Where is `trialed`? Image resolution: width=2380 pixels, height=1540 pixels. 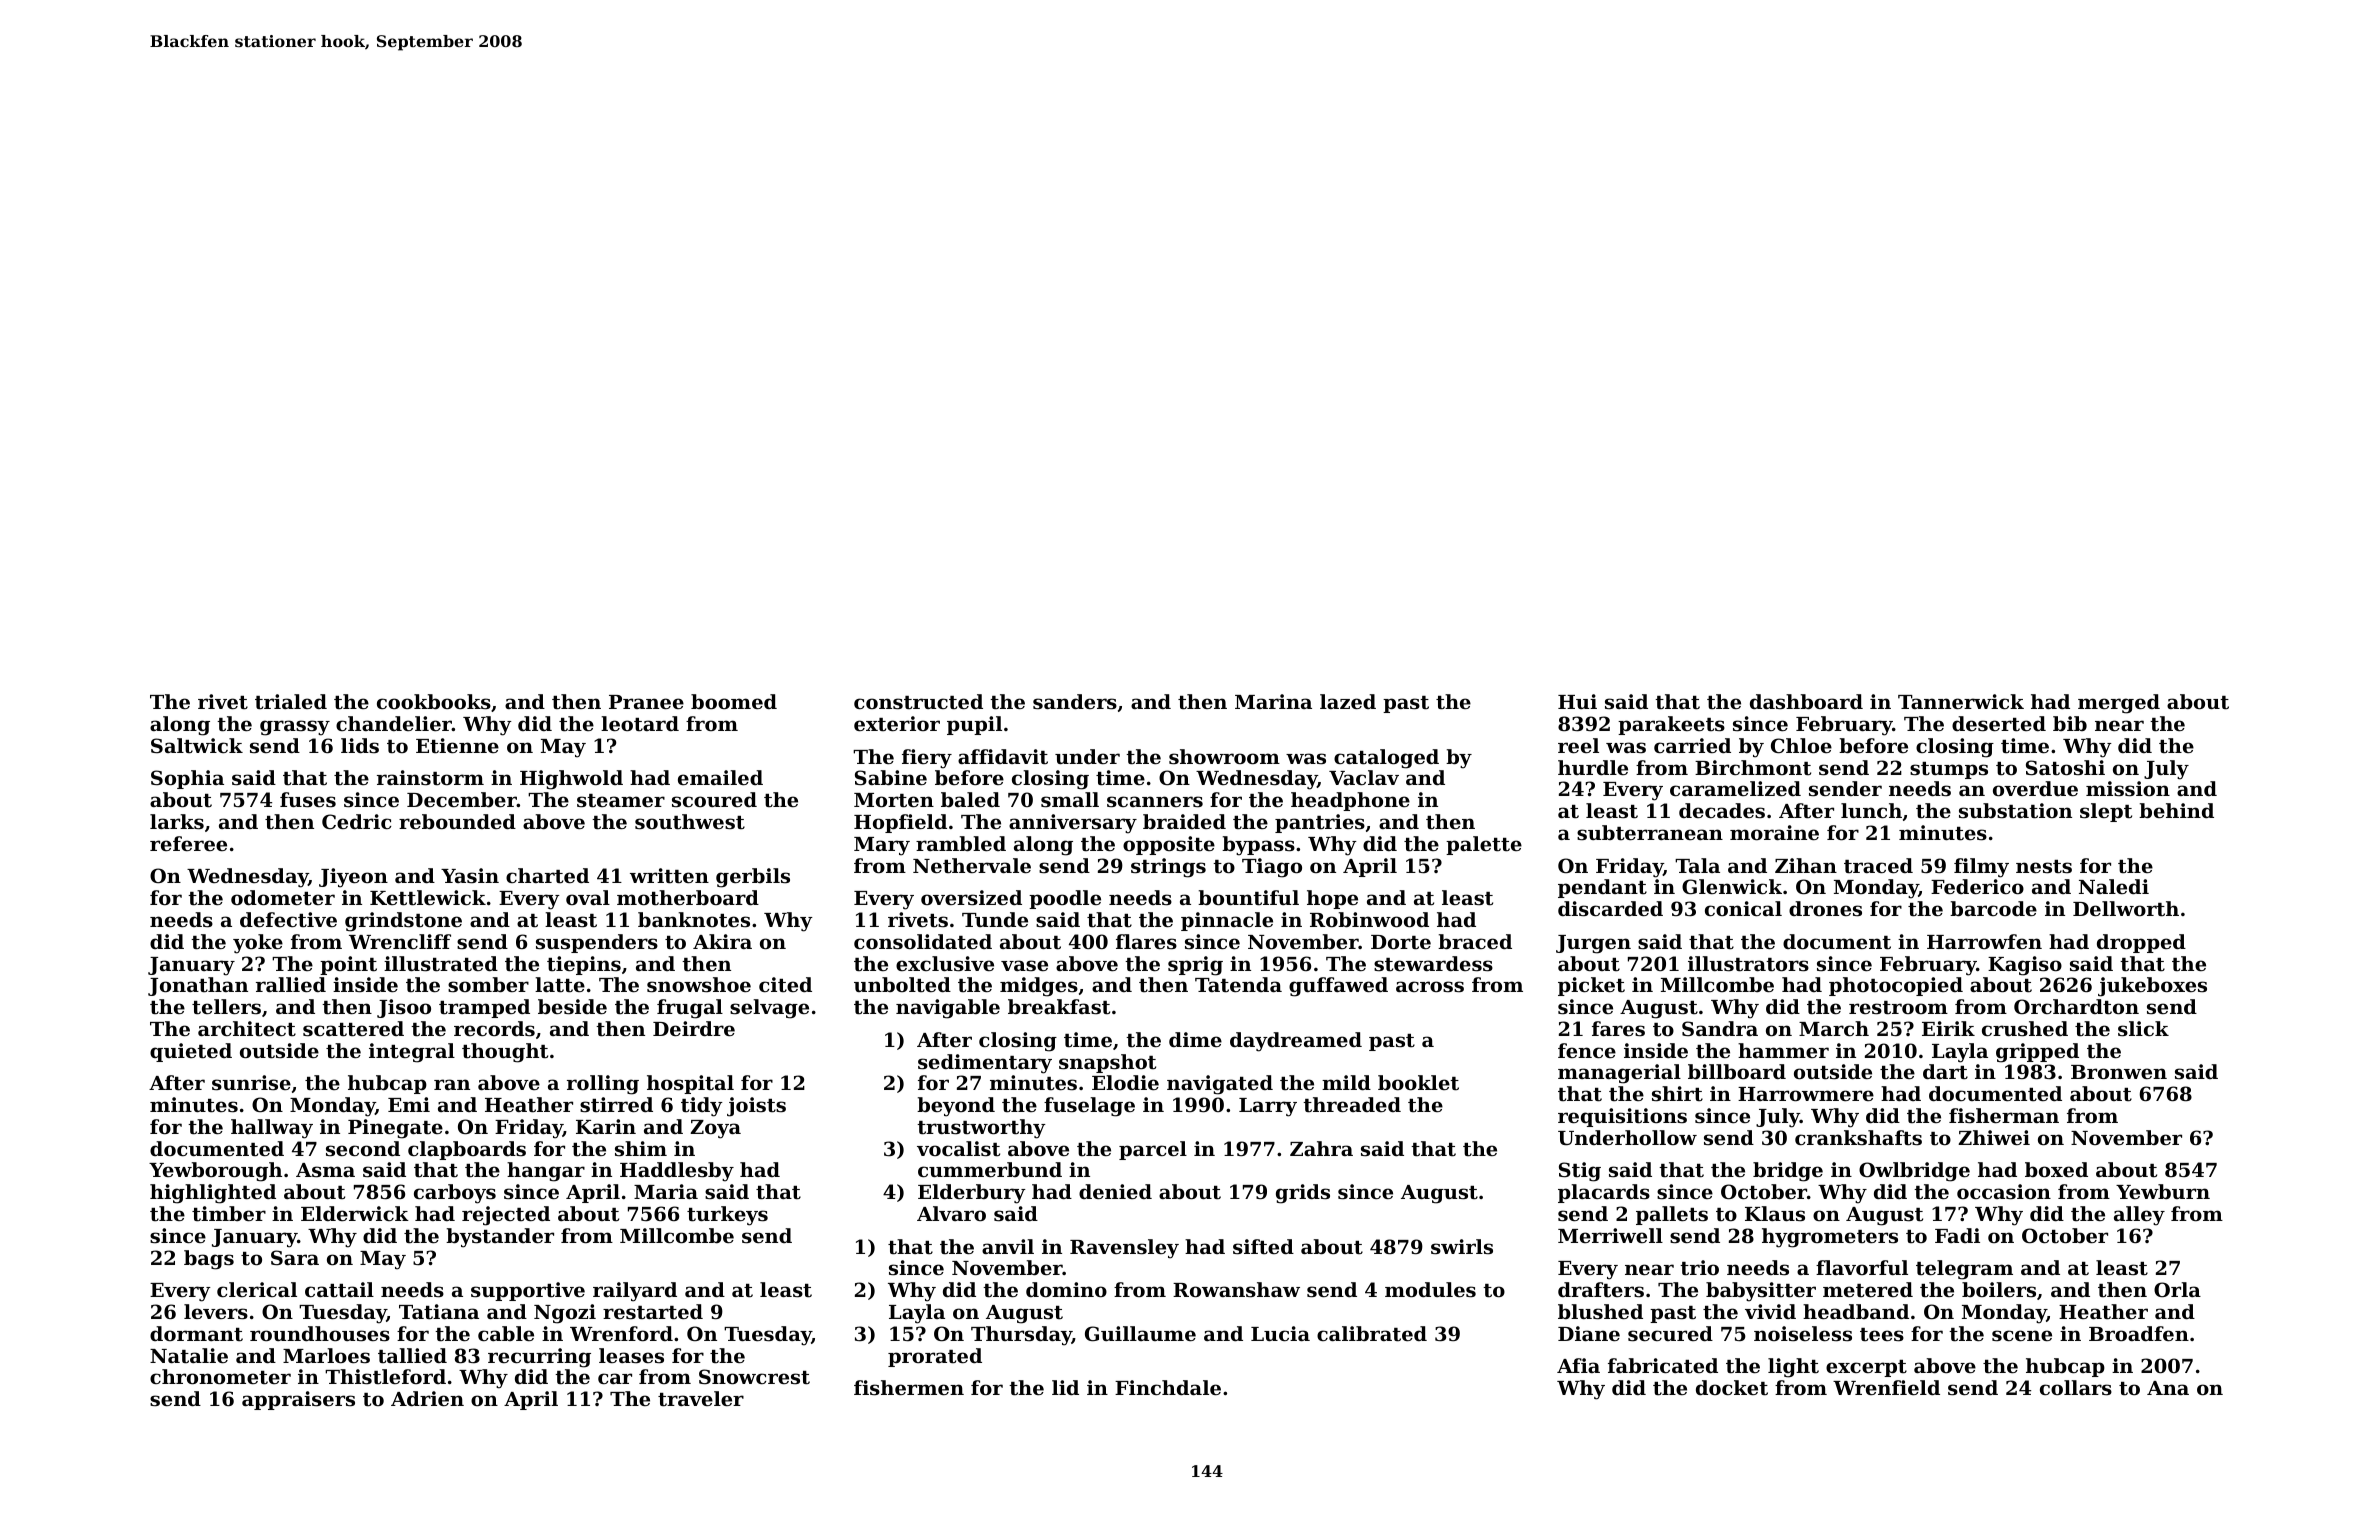
trialed is located at coordinates (291, 701).
